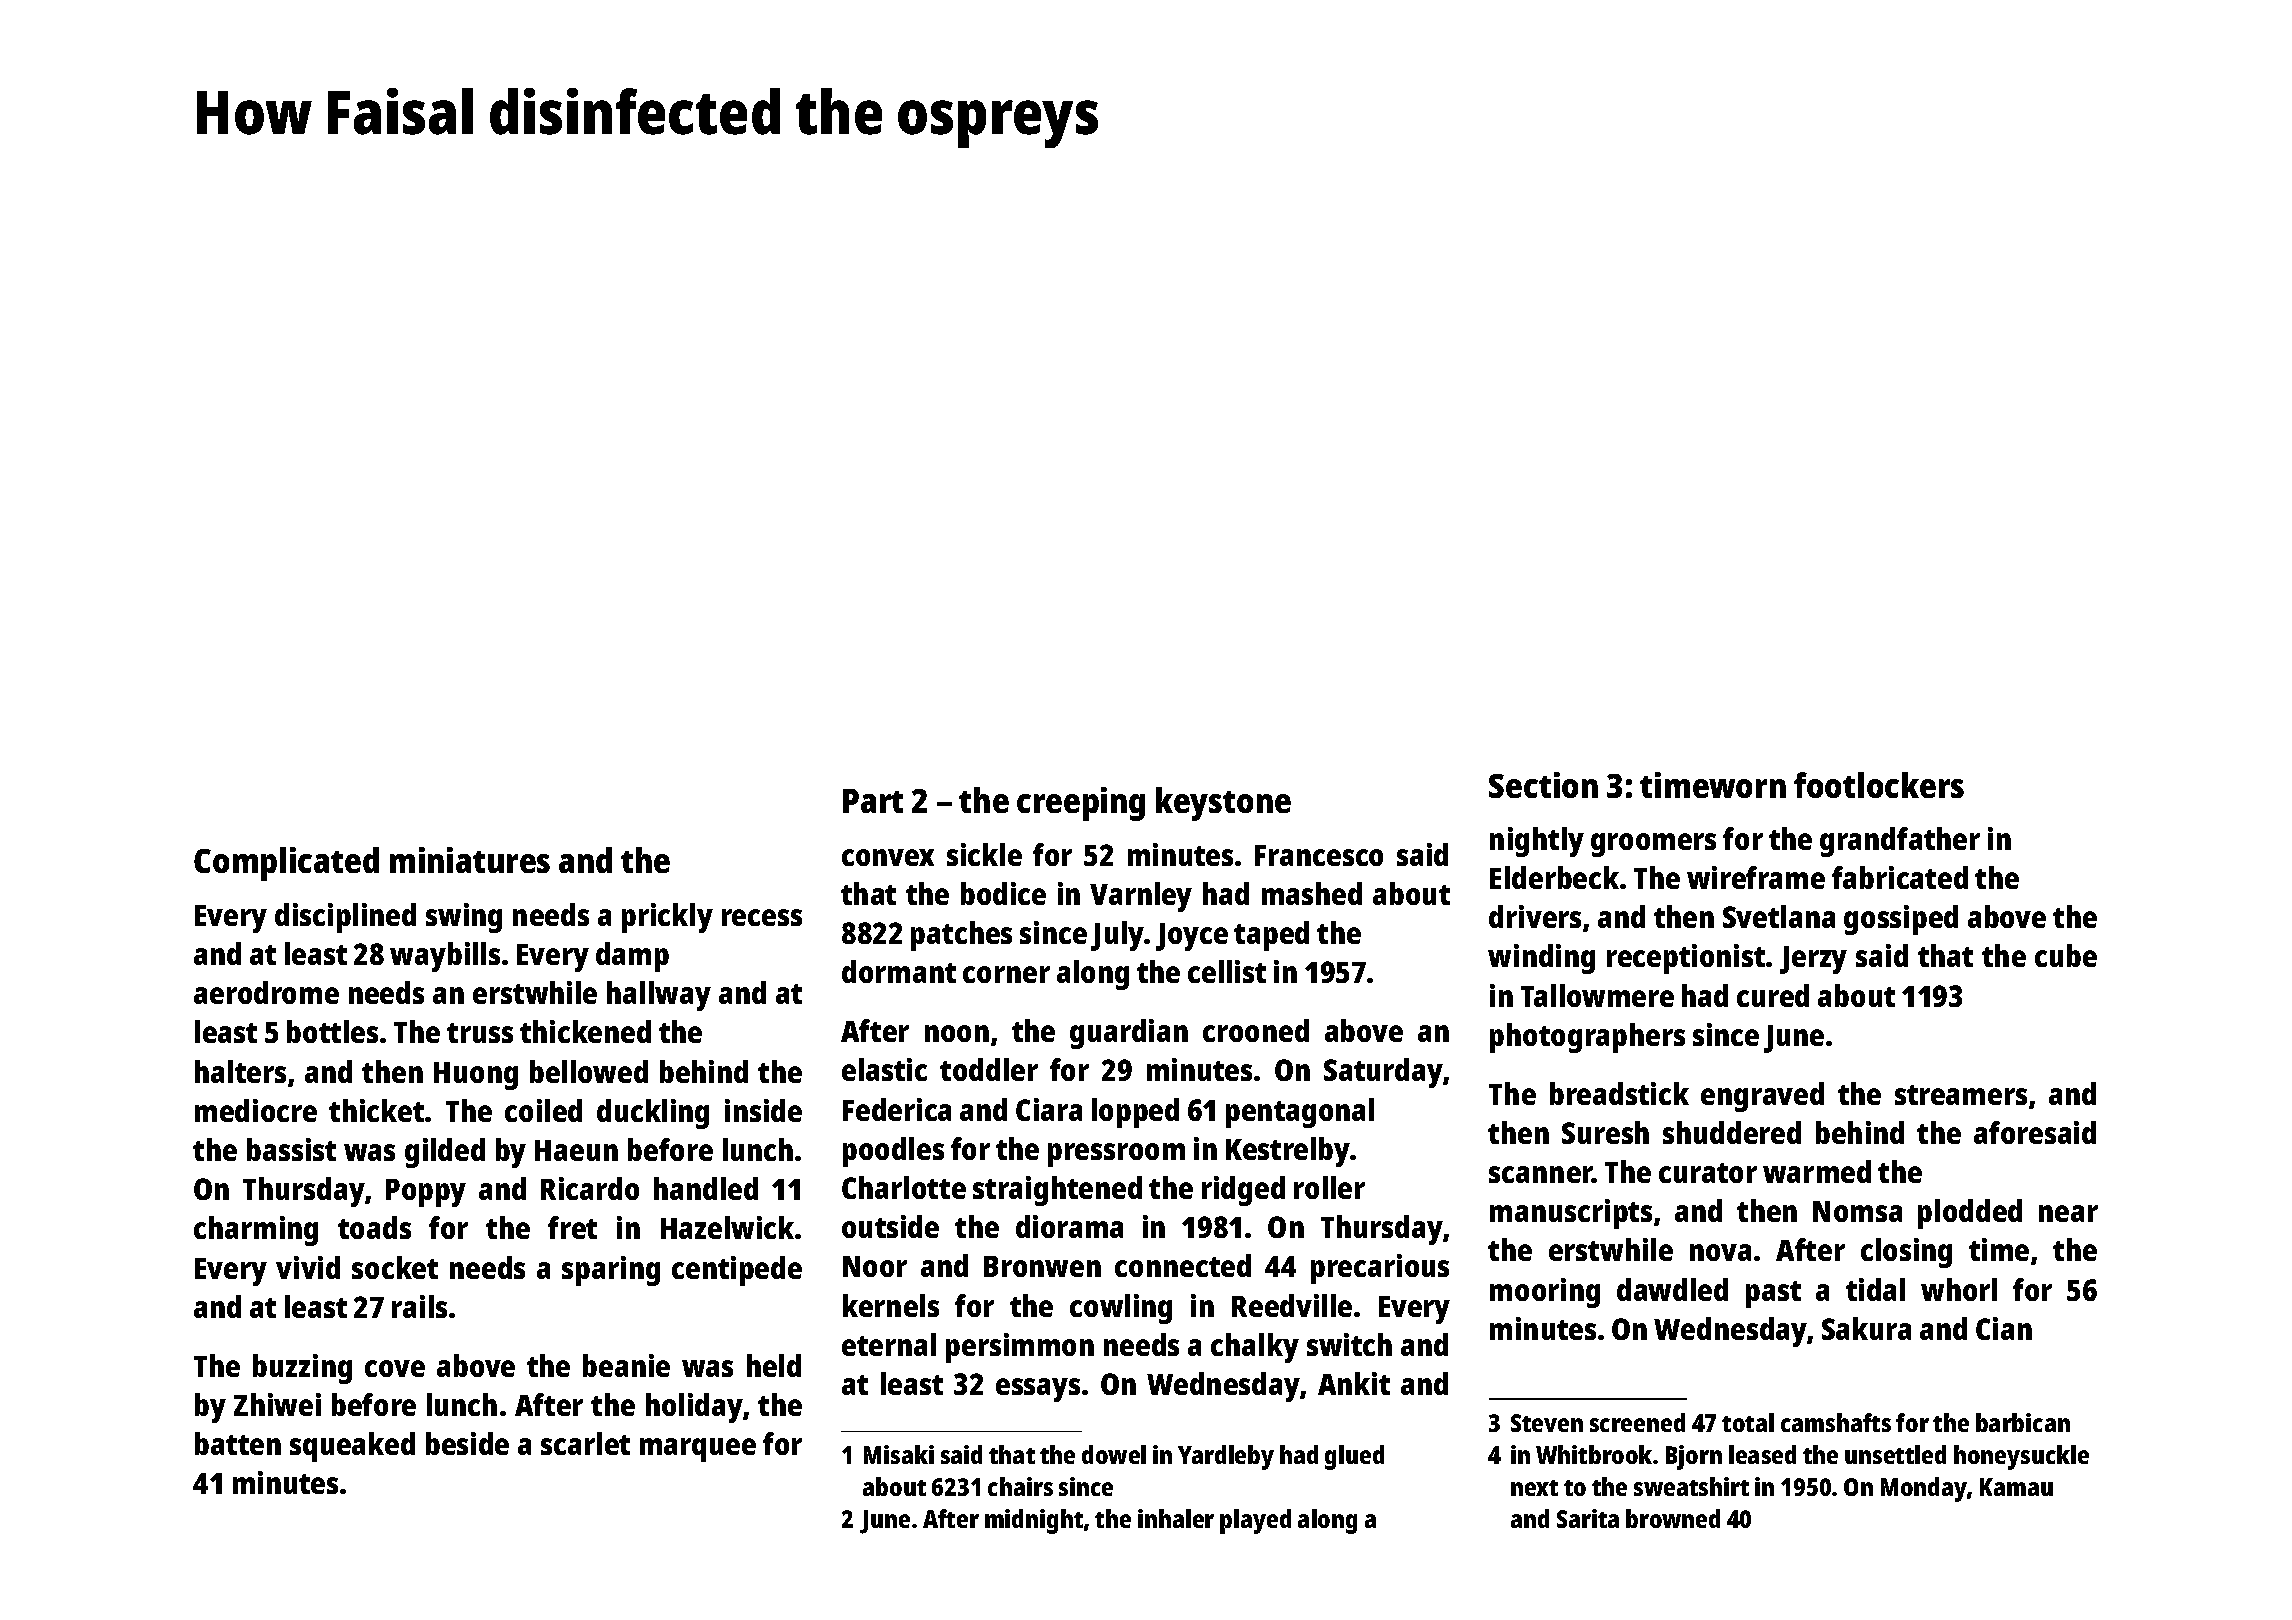 The height and width of the screenshot is (1620, 2292). I want to click on cellist, so click(1227, 971).
